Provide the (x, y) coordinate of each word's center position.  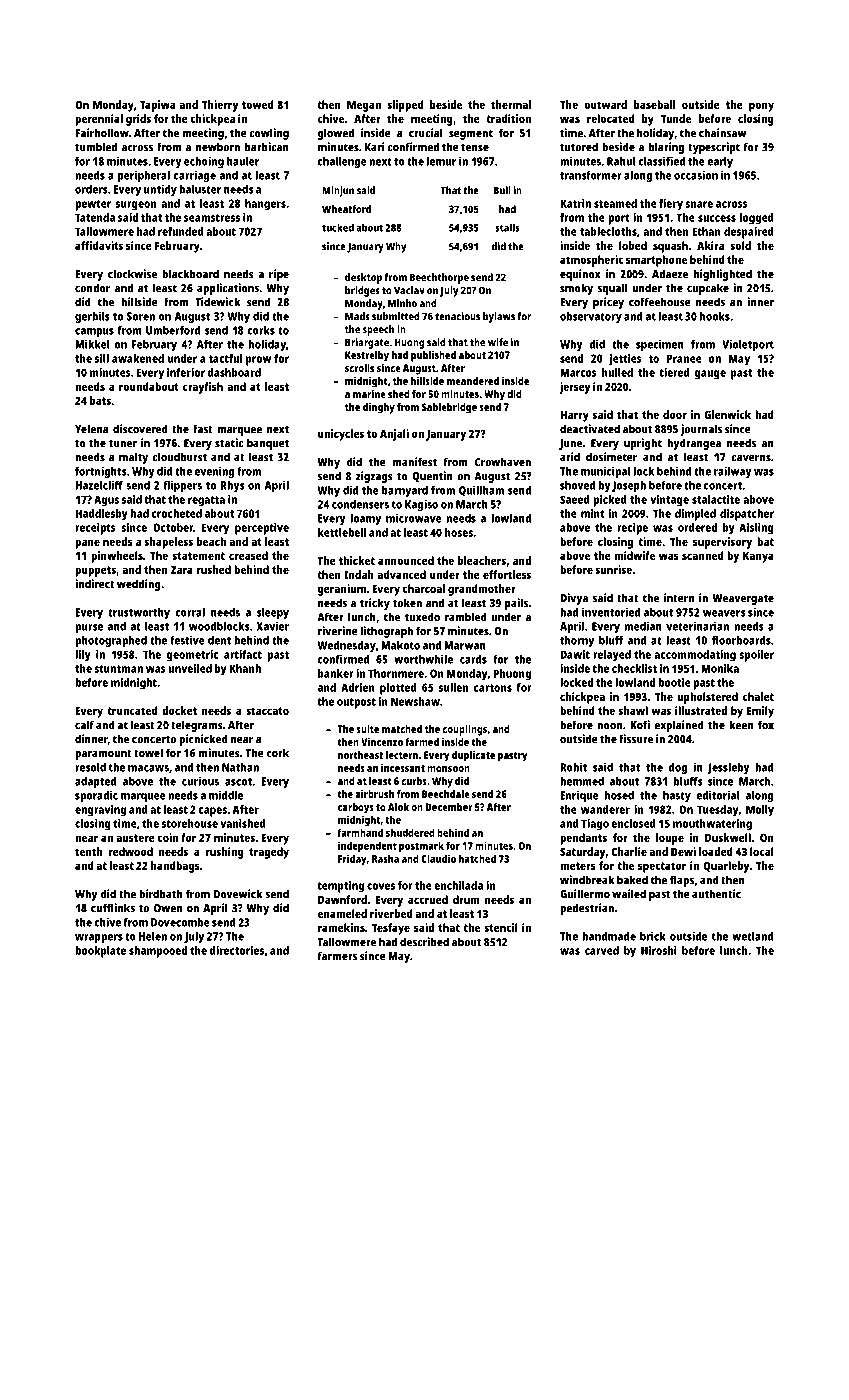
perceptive (262, 529)
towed (258, 104)
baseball (654, 104)
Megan (364, 106)
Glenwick (728, 414)
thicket (357, 560)
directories (237, 950)
